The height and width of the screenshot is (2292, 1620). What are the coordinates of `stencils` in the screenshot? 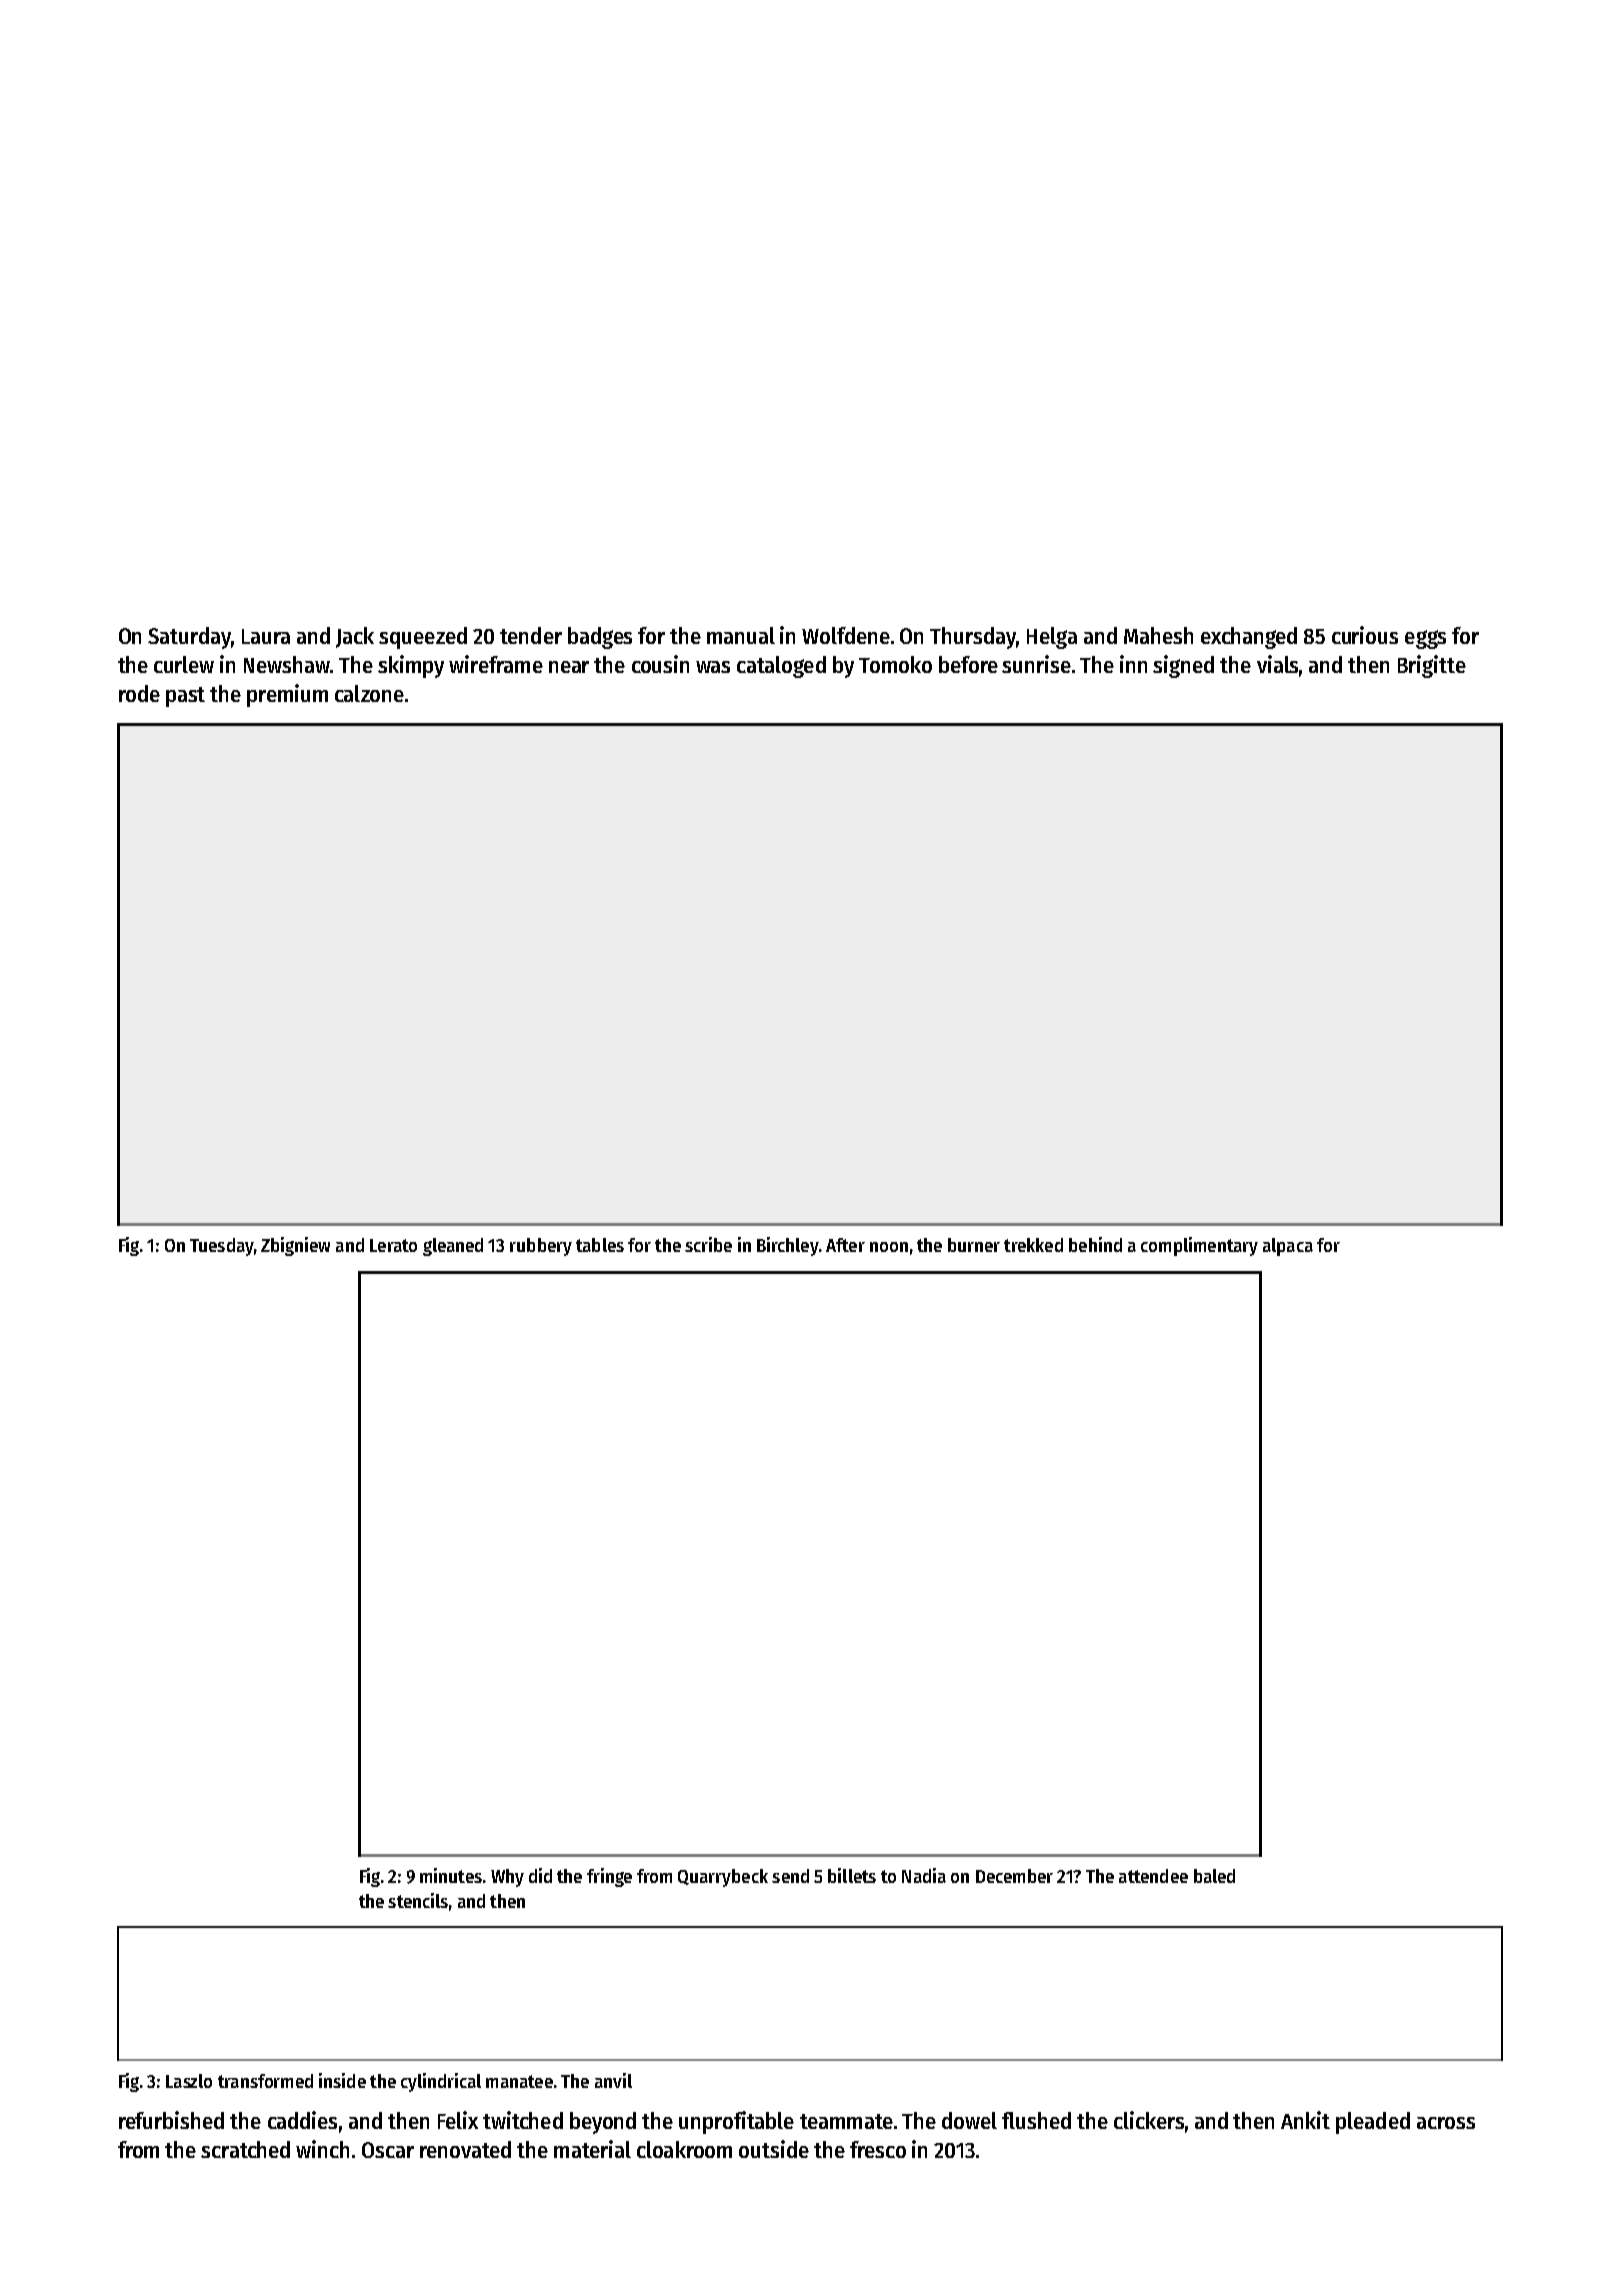 It's located at (418, 1900).
